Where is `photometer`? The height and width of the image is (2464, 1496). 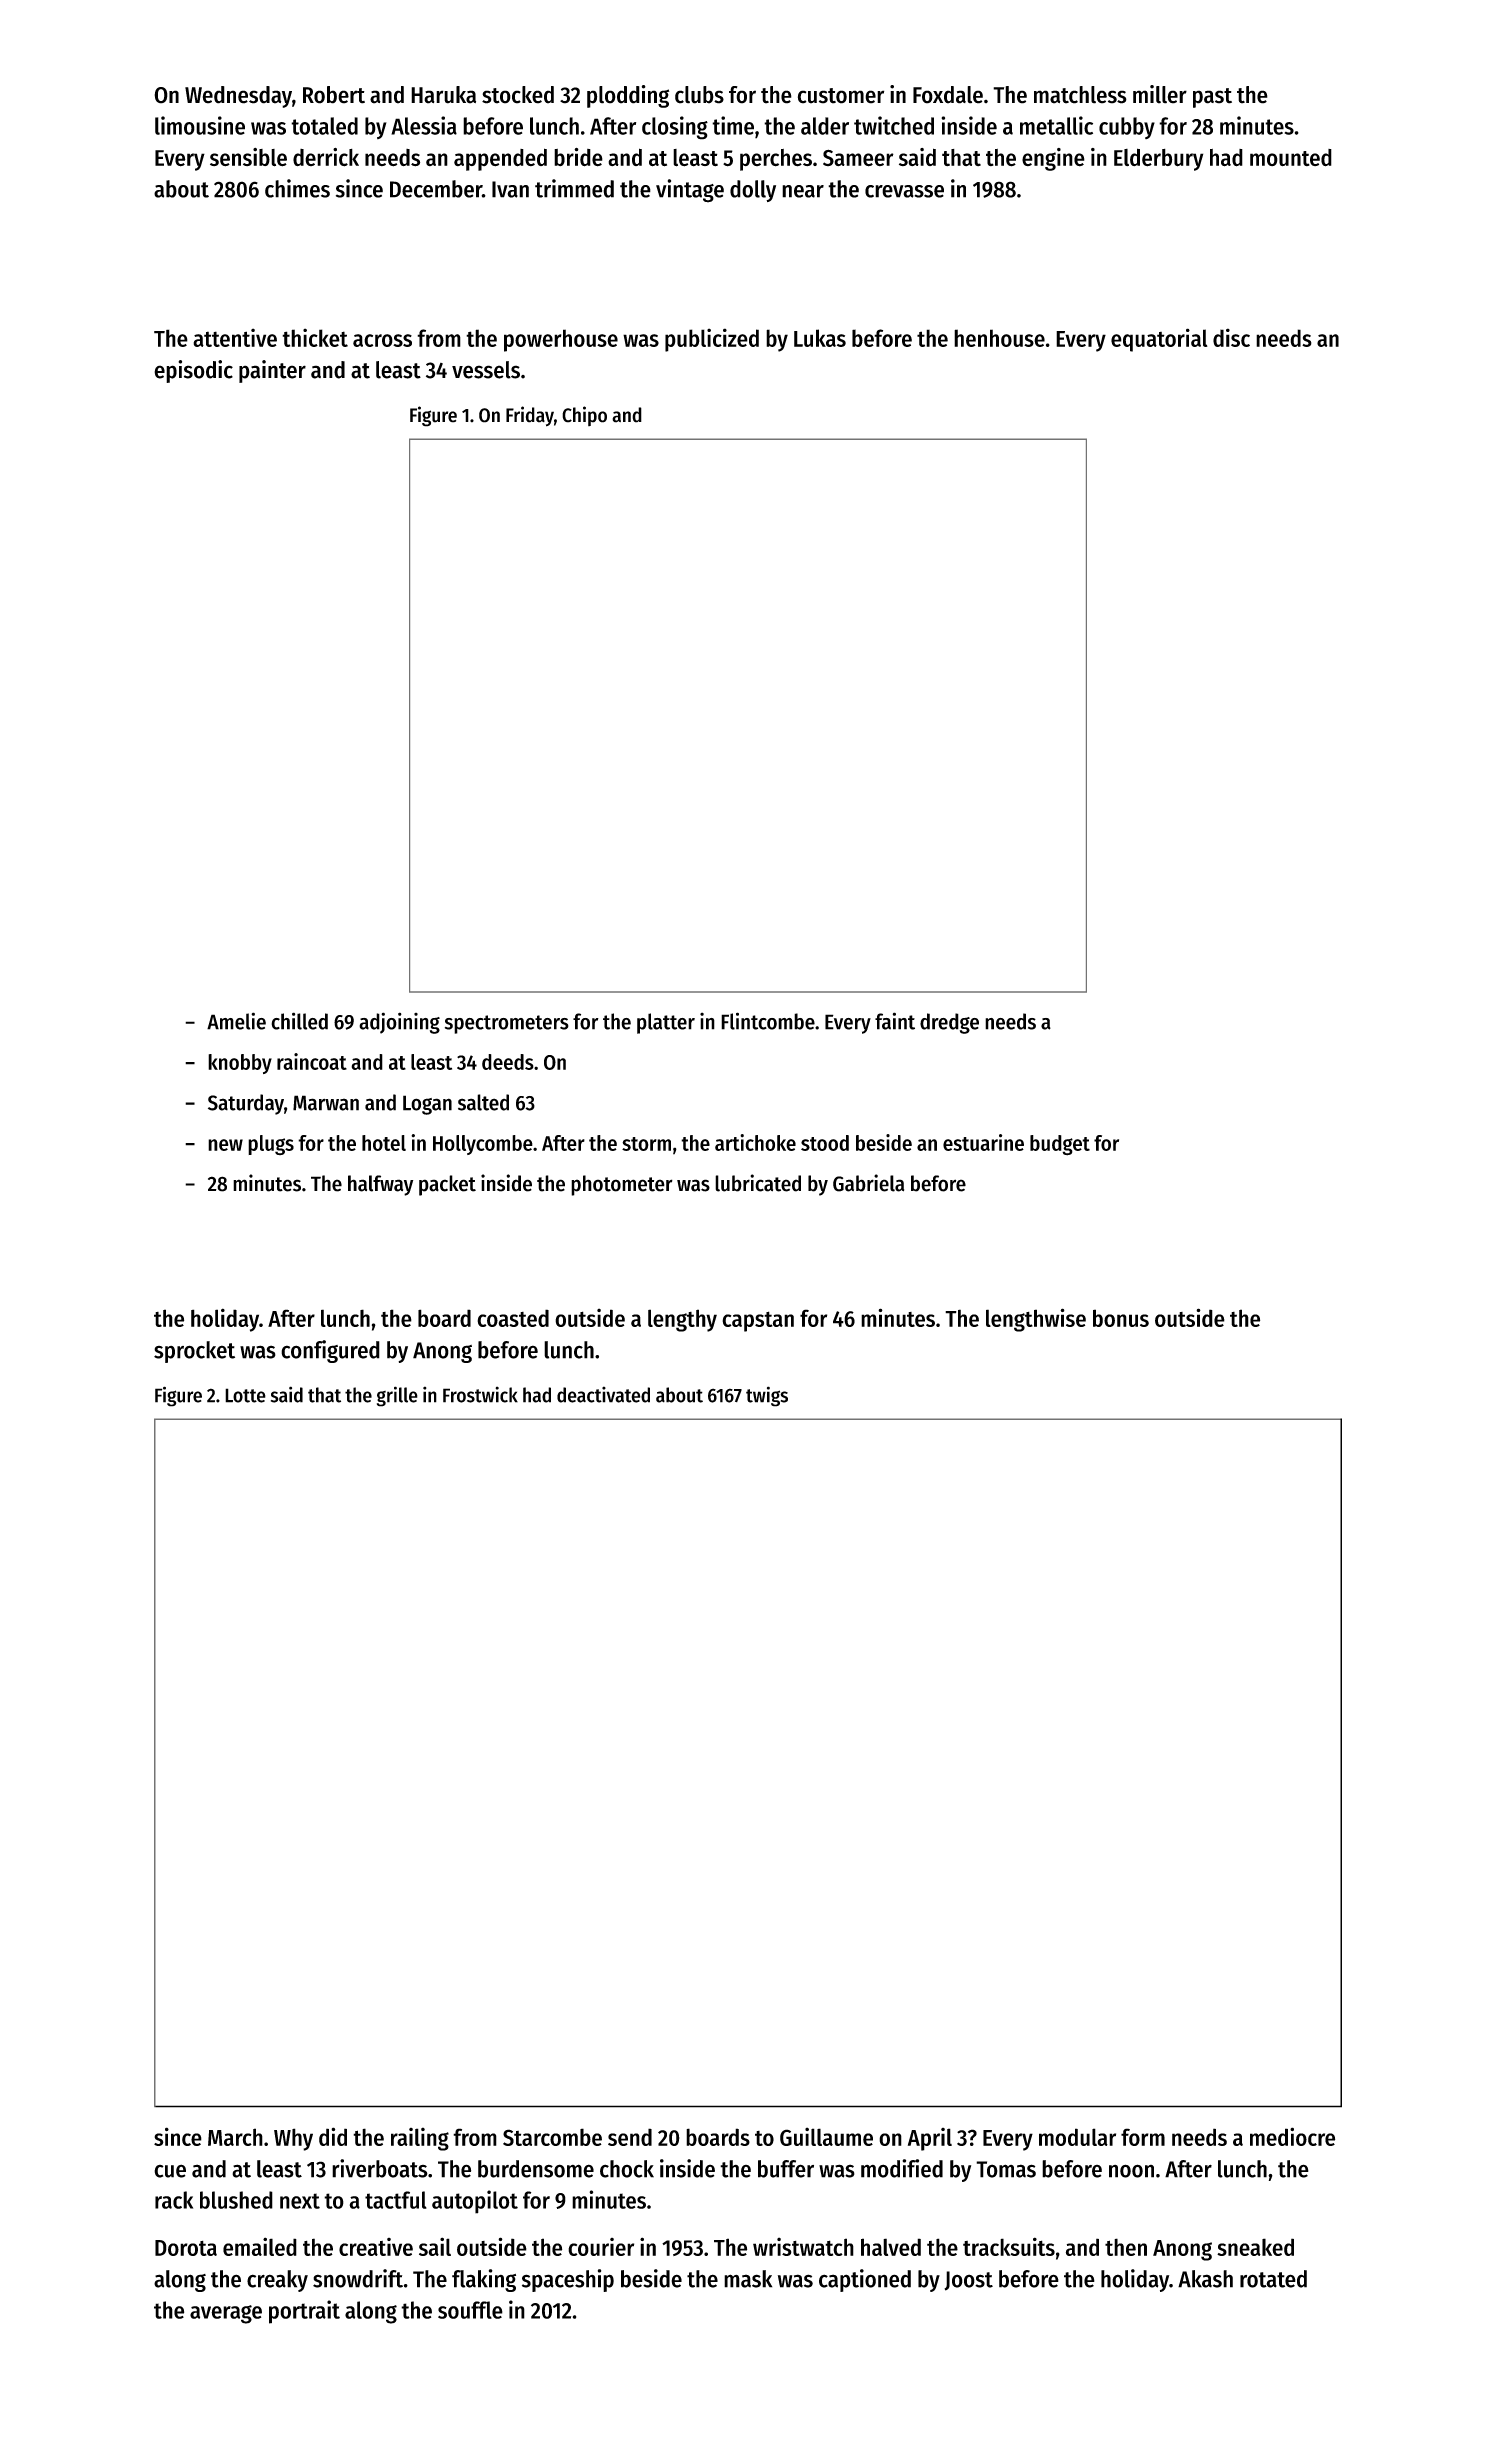
photometer is located at coordinates (622, 1185).
